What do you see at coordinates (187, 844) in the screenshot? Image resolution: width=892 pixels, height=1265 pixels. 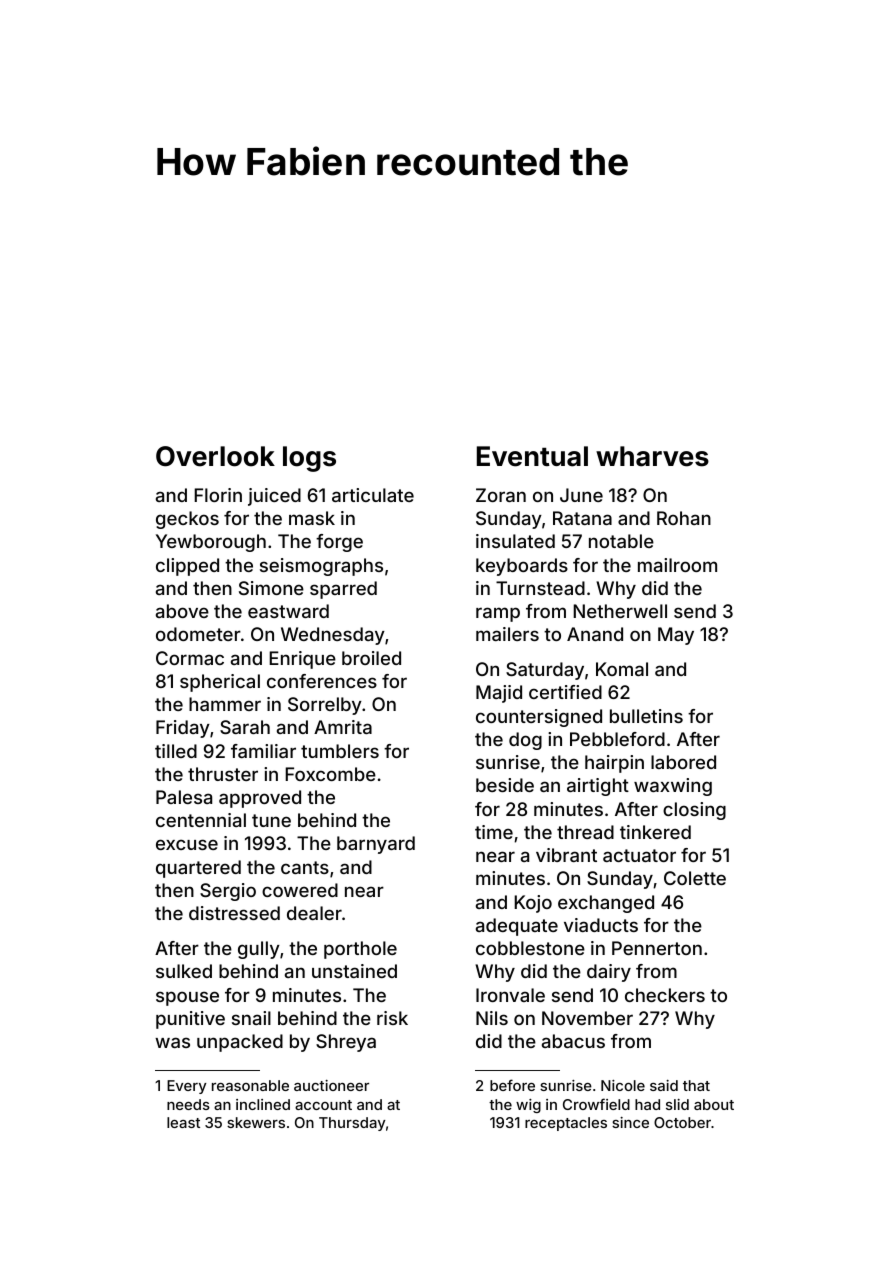 I see `excuse` at bounding box center [187, 844].
